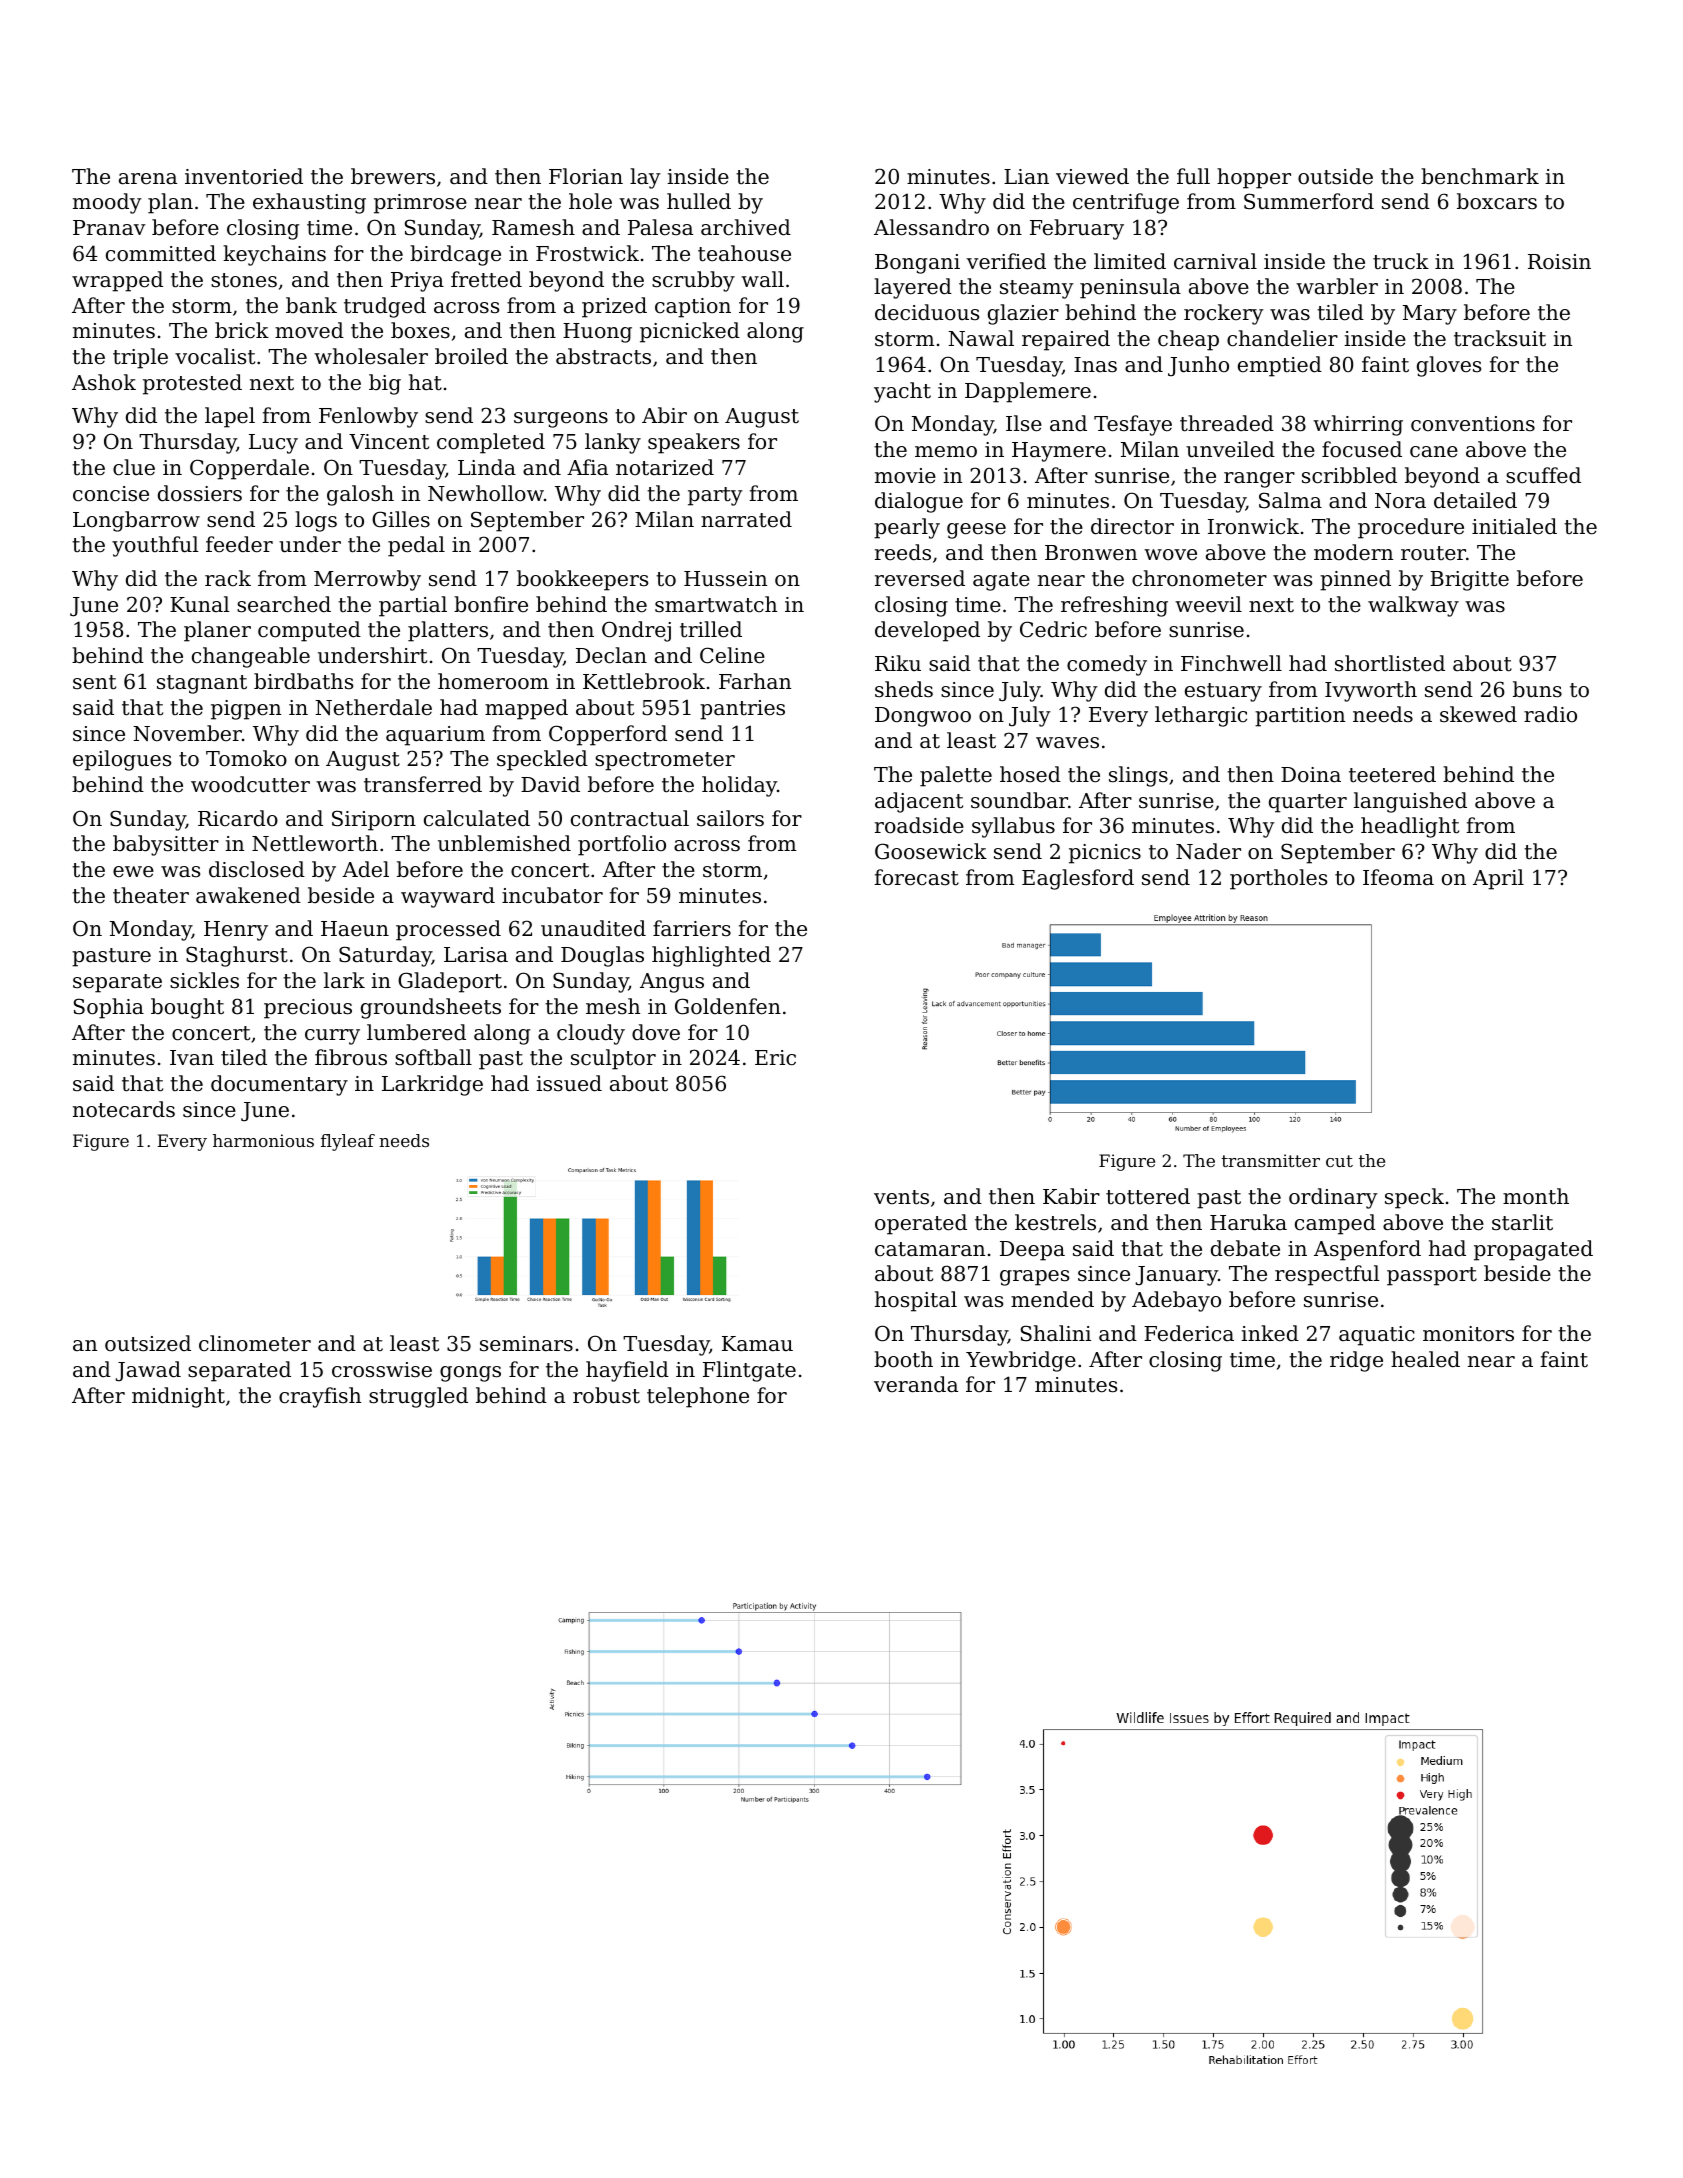 This screenshot has width=1683, height=2178. I want to click on crosswise, so click(382, 1370).
